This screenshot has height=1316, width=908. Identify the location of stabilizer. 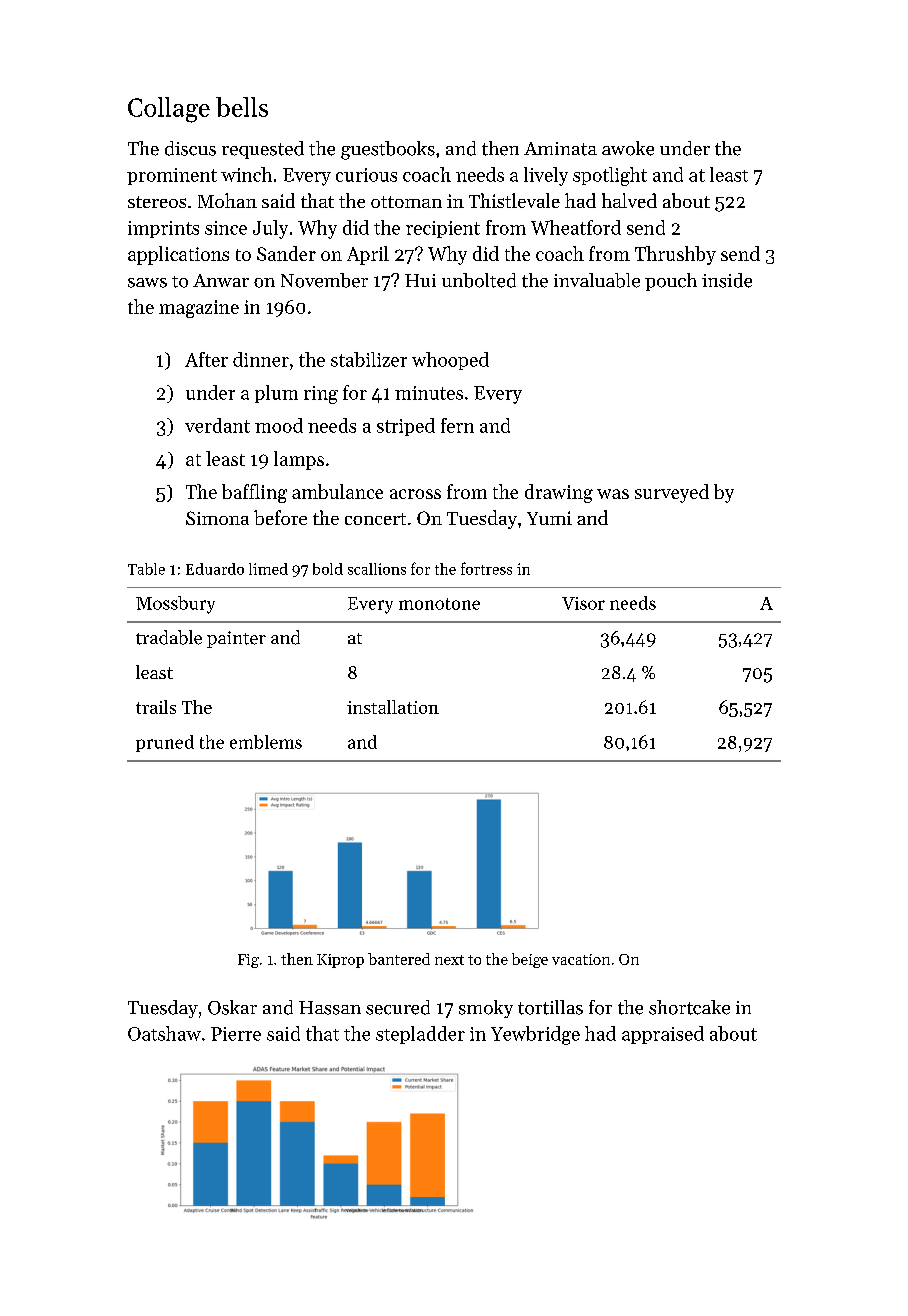
(369, 359).
